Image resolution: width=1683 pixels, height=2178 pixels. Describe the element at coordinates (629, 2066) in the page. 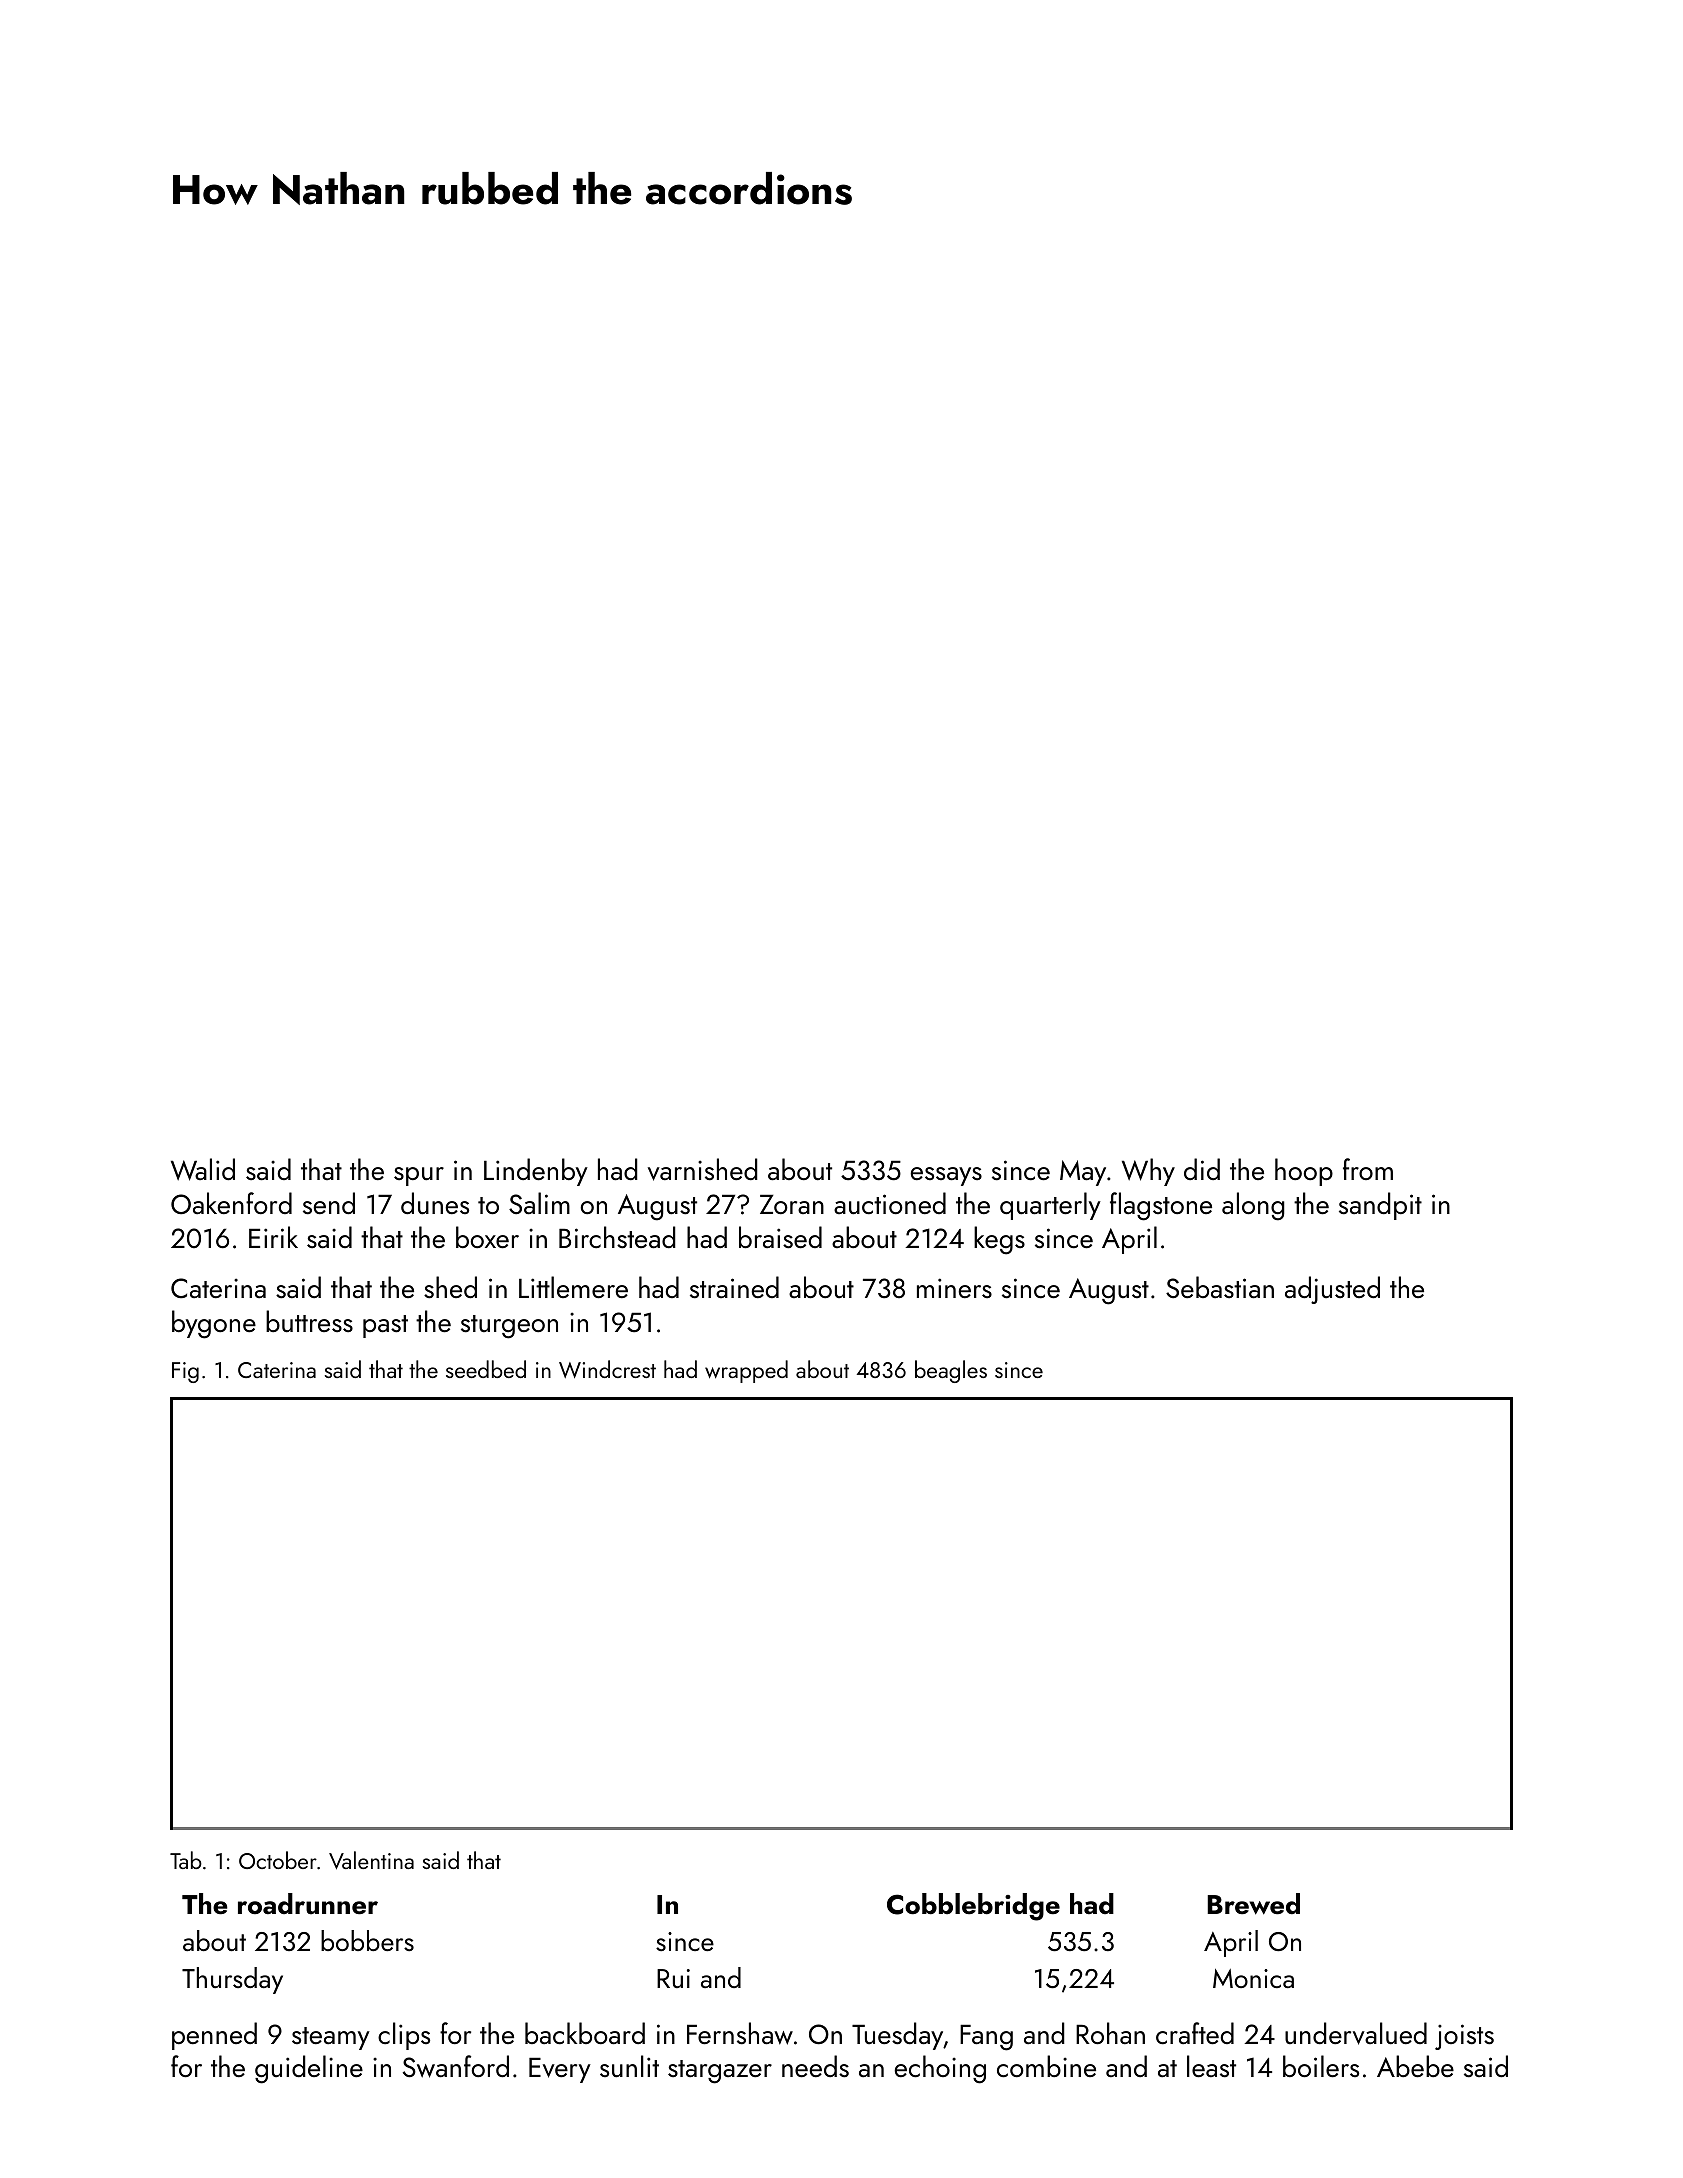

I see `sunlit` at that location.
